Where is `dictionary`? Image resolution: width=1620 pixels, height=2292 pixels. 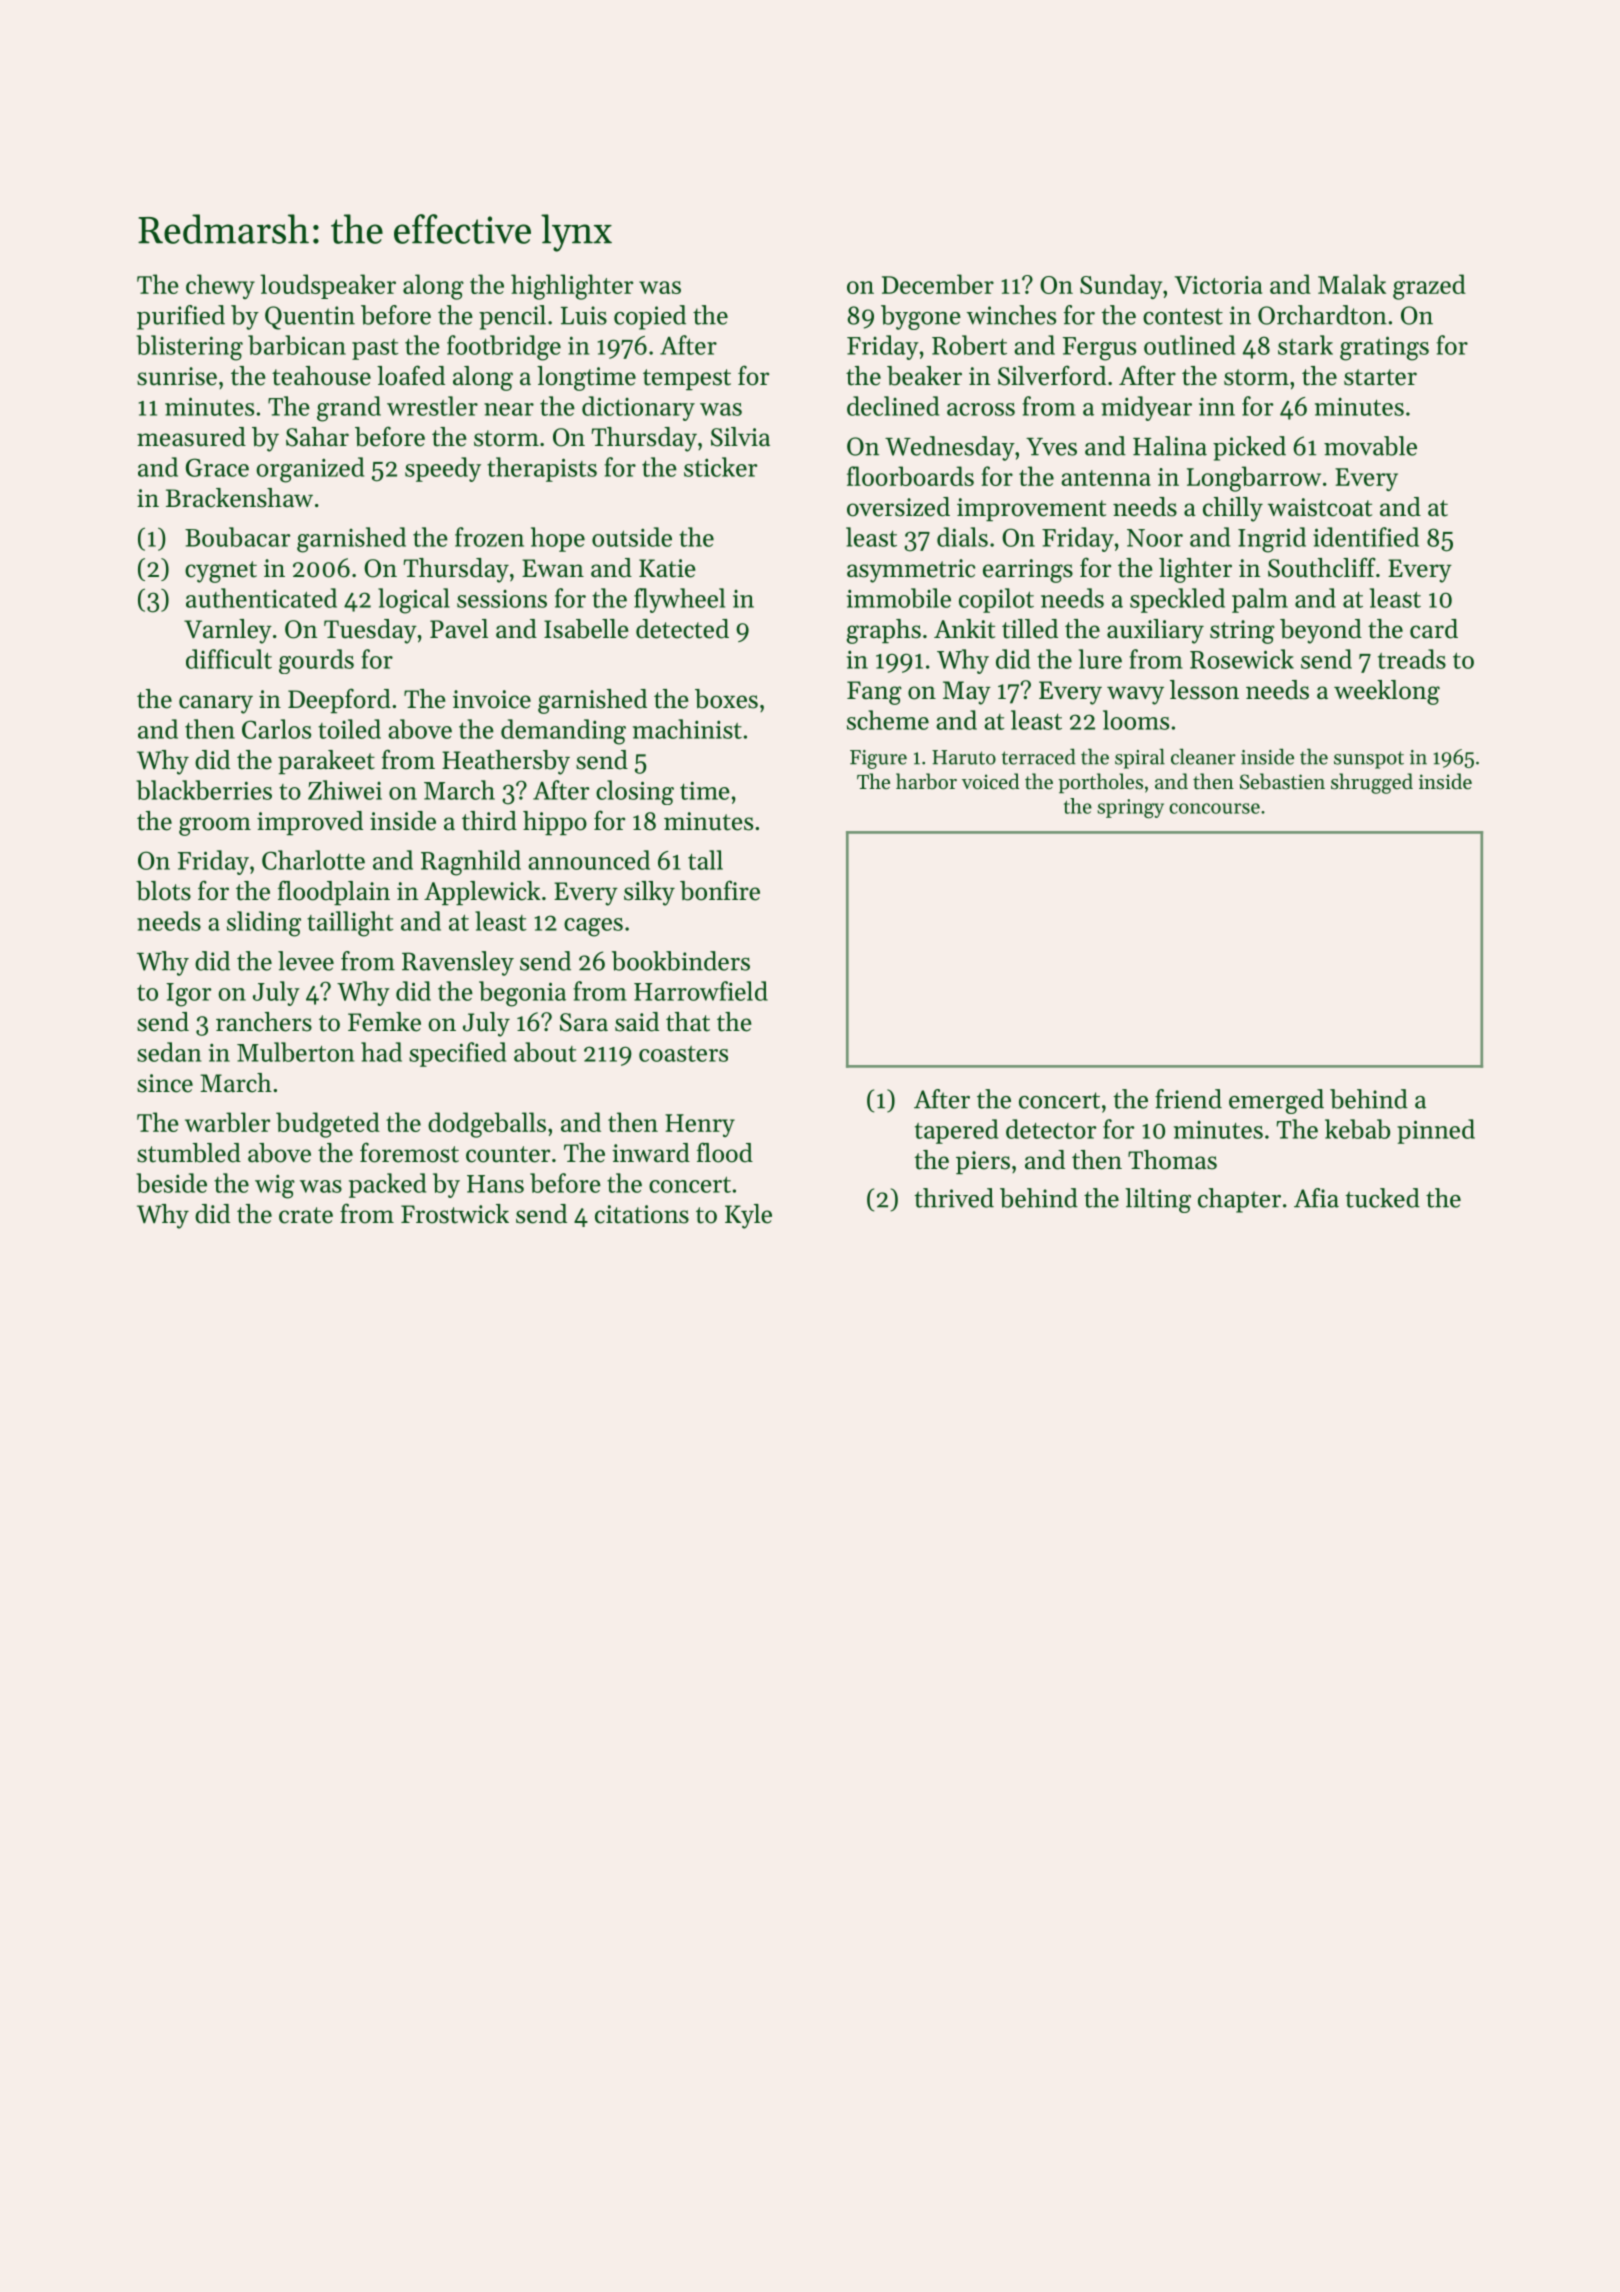
dictionary is located at coordinates (638, 408).
